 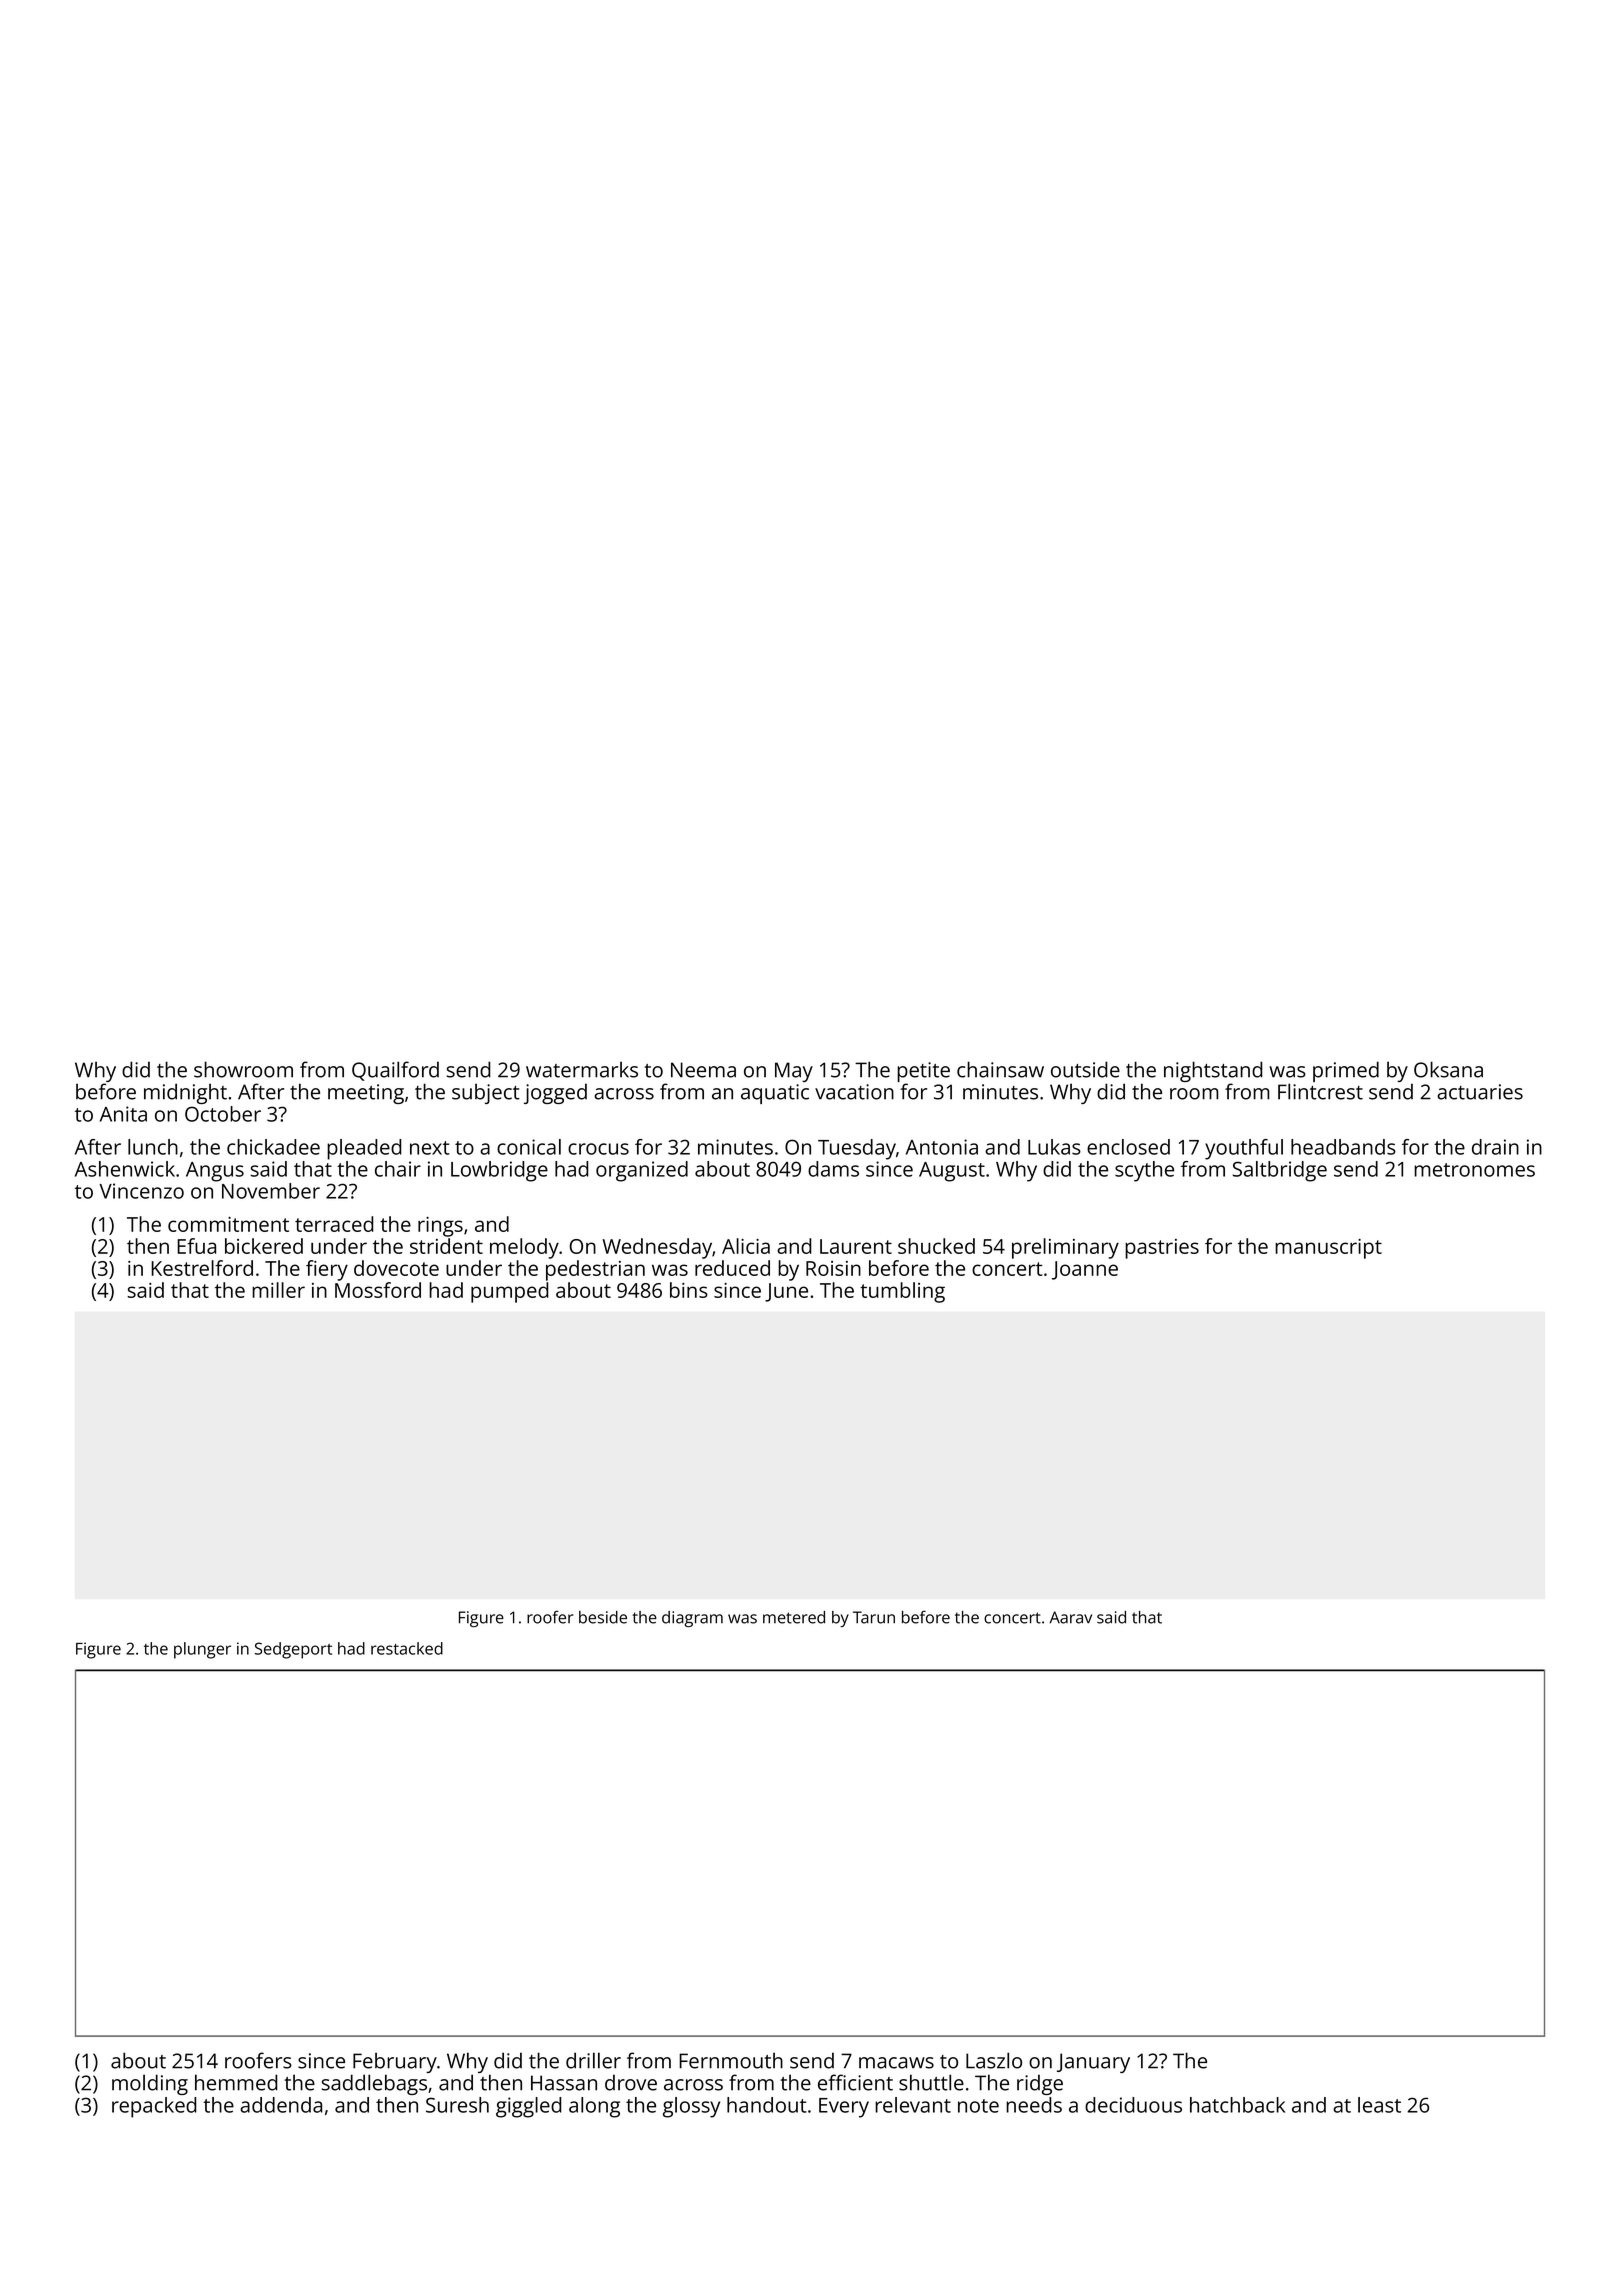 What do you see at coordinates (202, 1650) in the screenshot?
I see `plunger` at bounding box center [202, 1650].
